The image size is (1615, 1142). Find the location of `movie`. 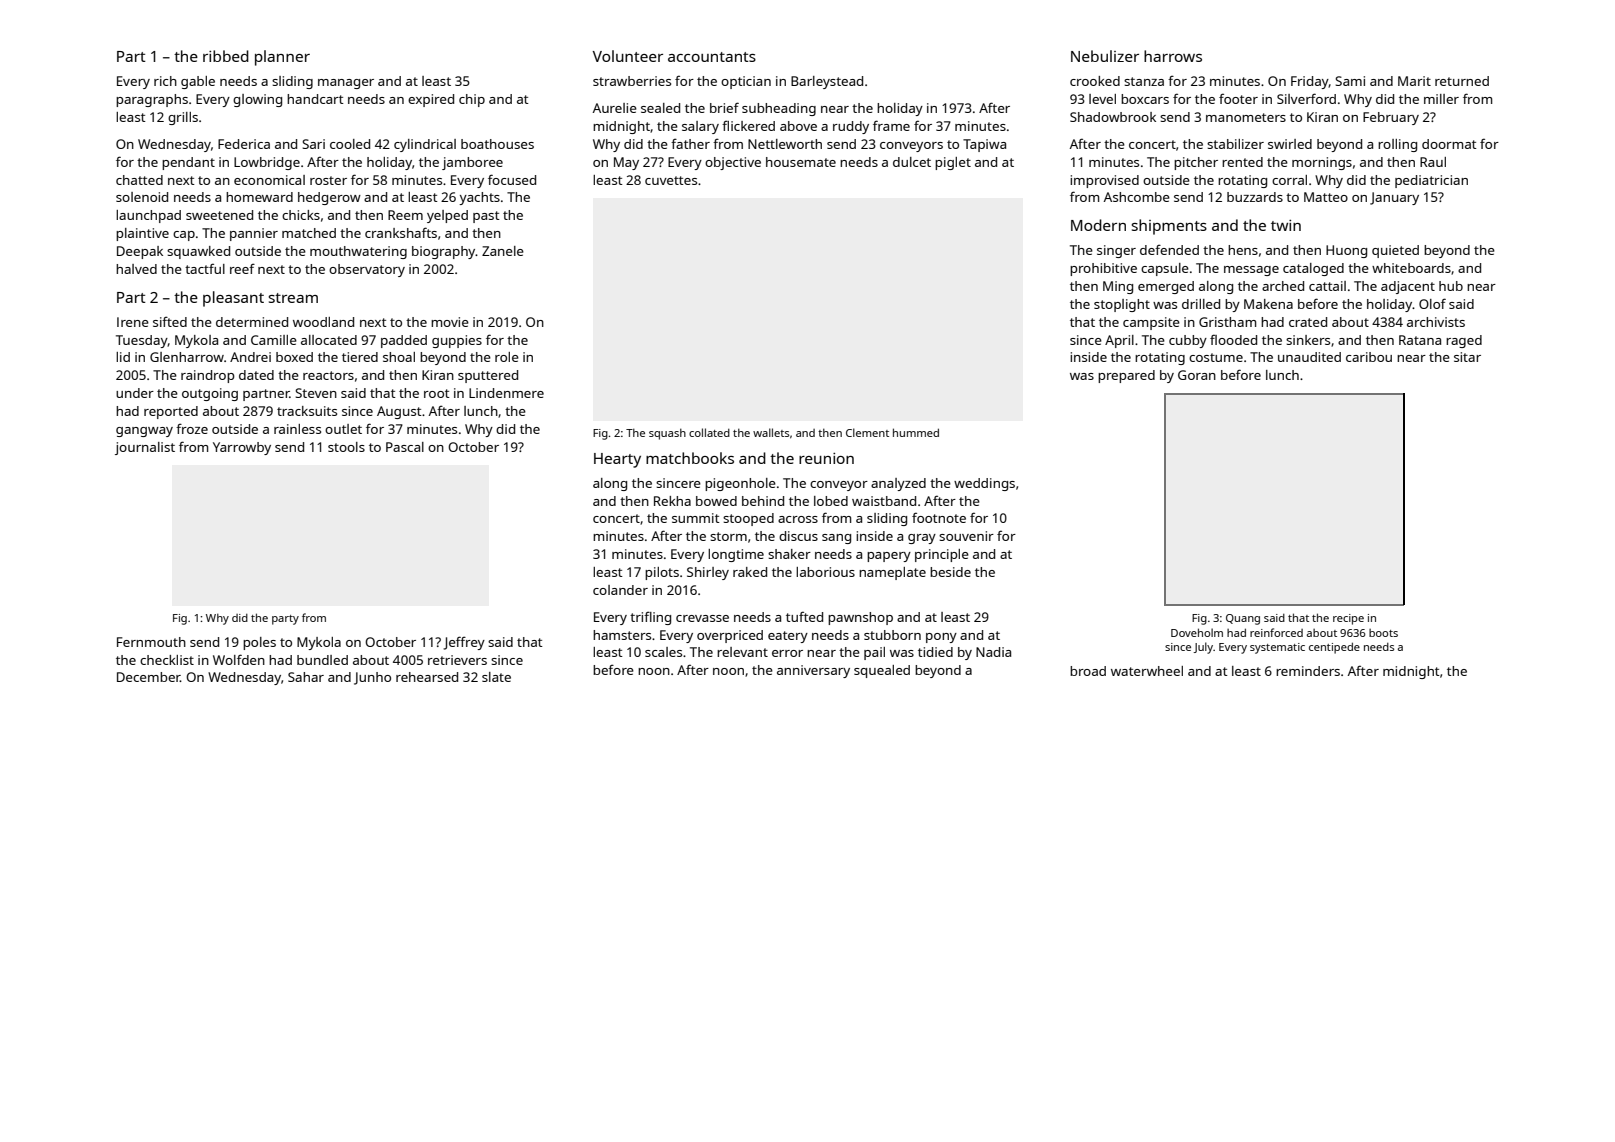

movie is located at coordinates (450, 322).
